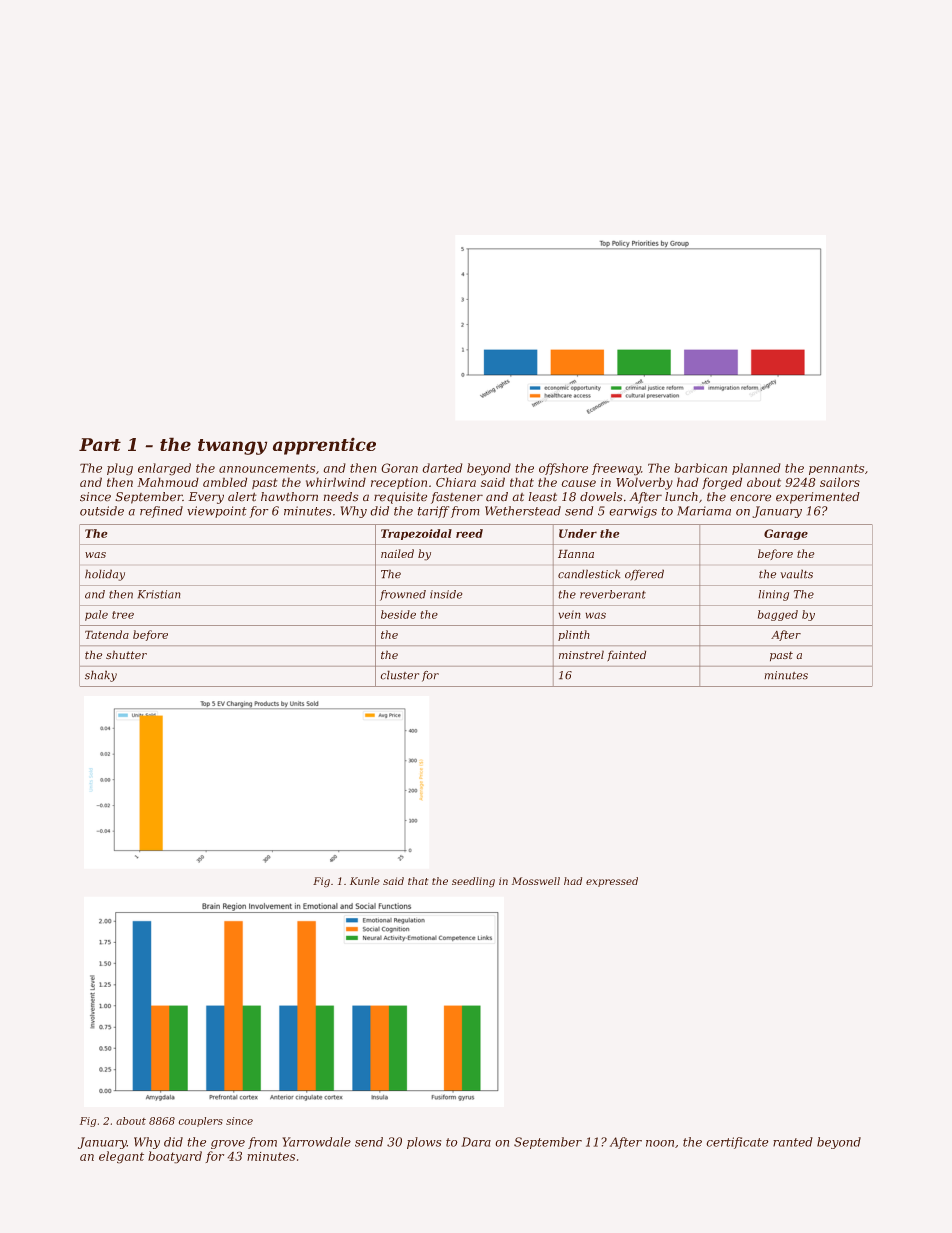 This screenshot has width=952, height=1233. I want to click on frowned, so click(403, 595).
